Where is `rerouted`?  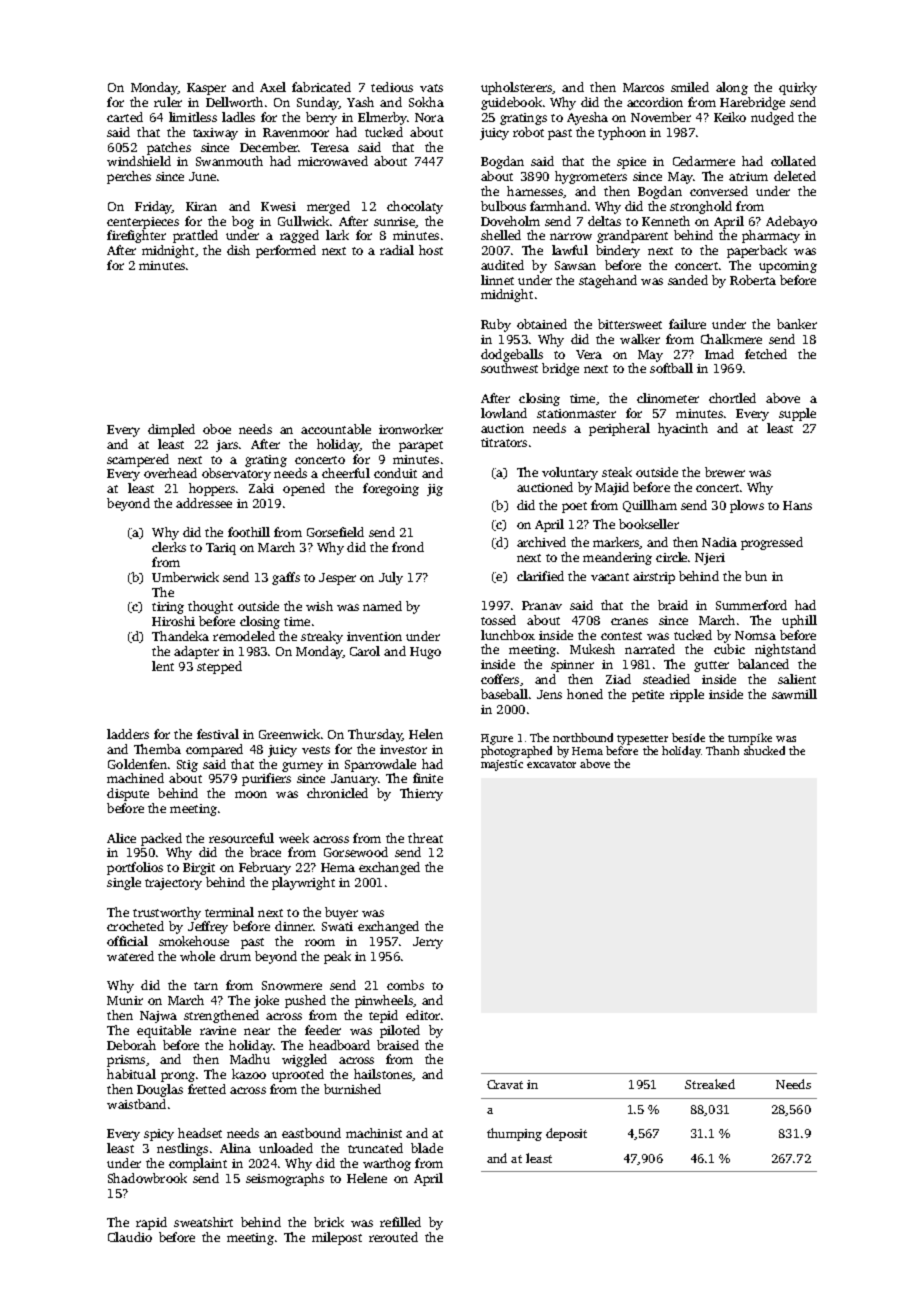
rerouted is located at coordinates (393, 1237).
